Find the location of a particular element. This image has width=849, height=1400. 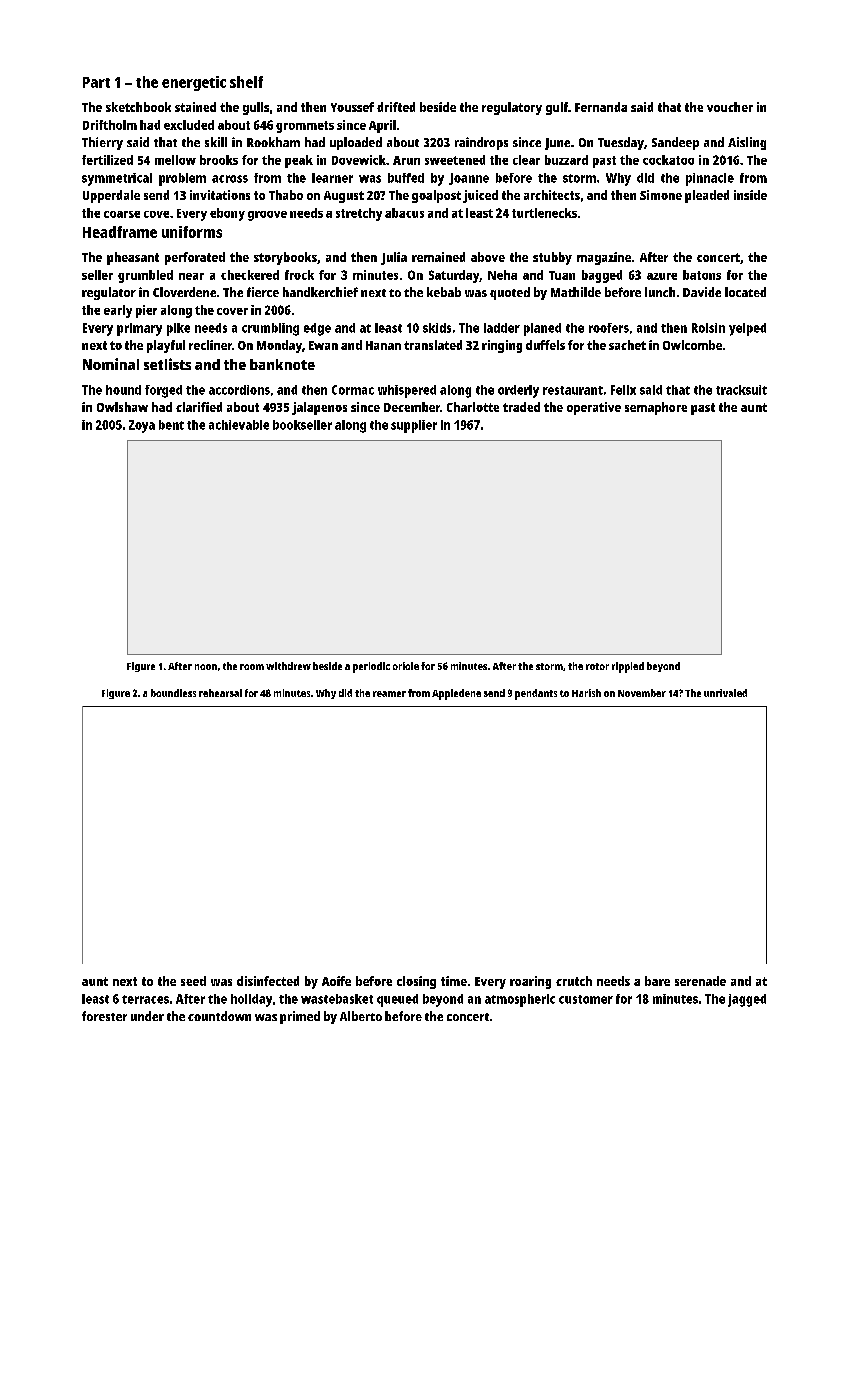

atmospheric is located at coordinates (520, 1000).
